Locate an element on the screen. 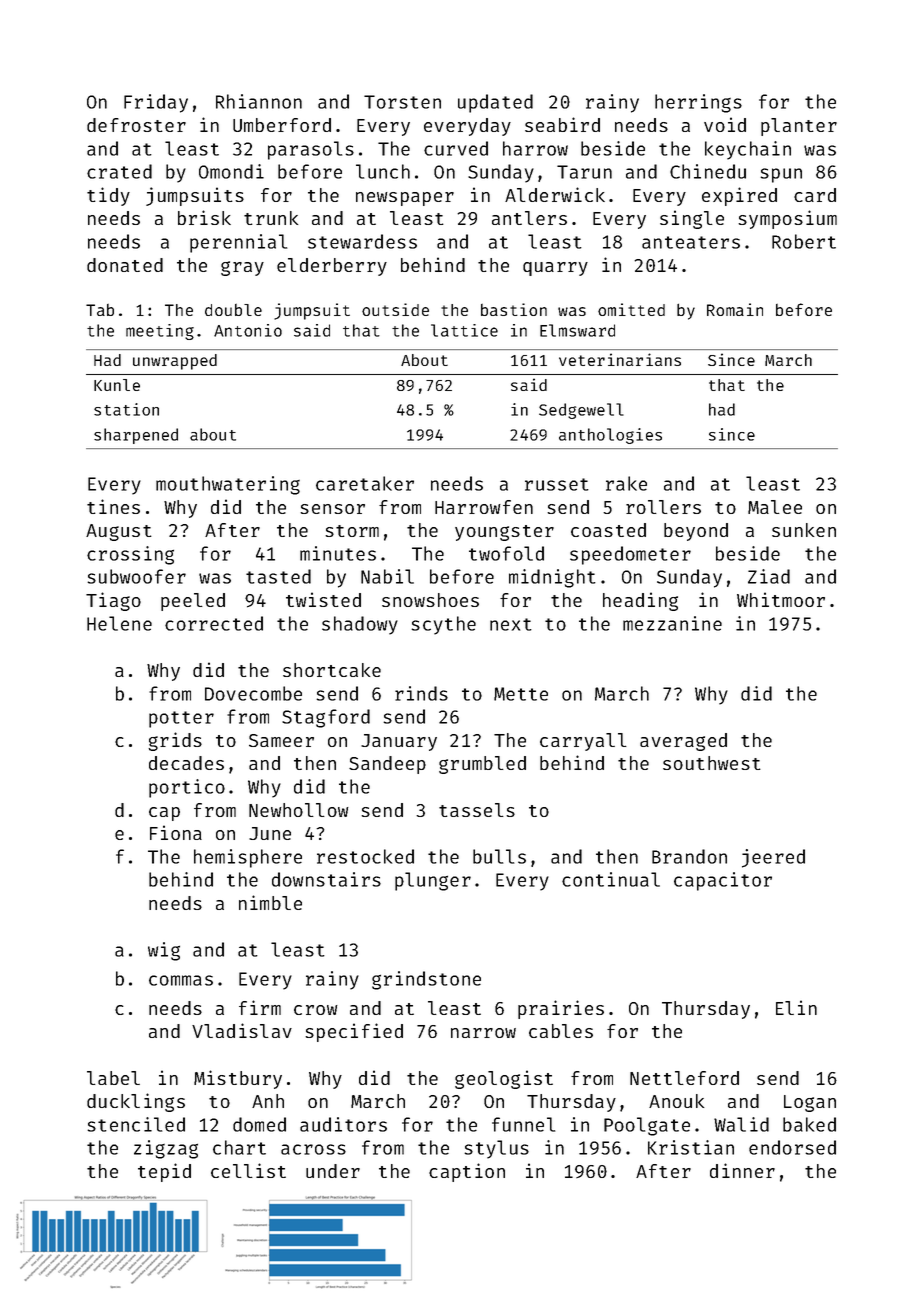 The width and height of the screenshot is (924, 1308). commas is located at coordinates (181, 980).
